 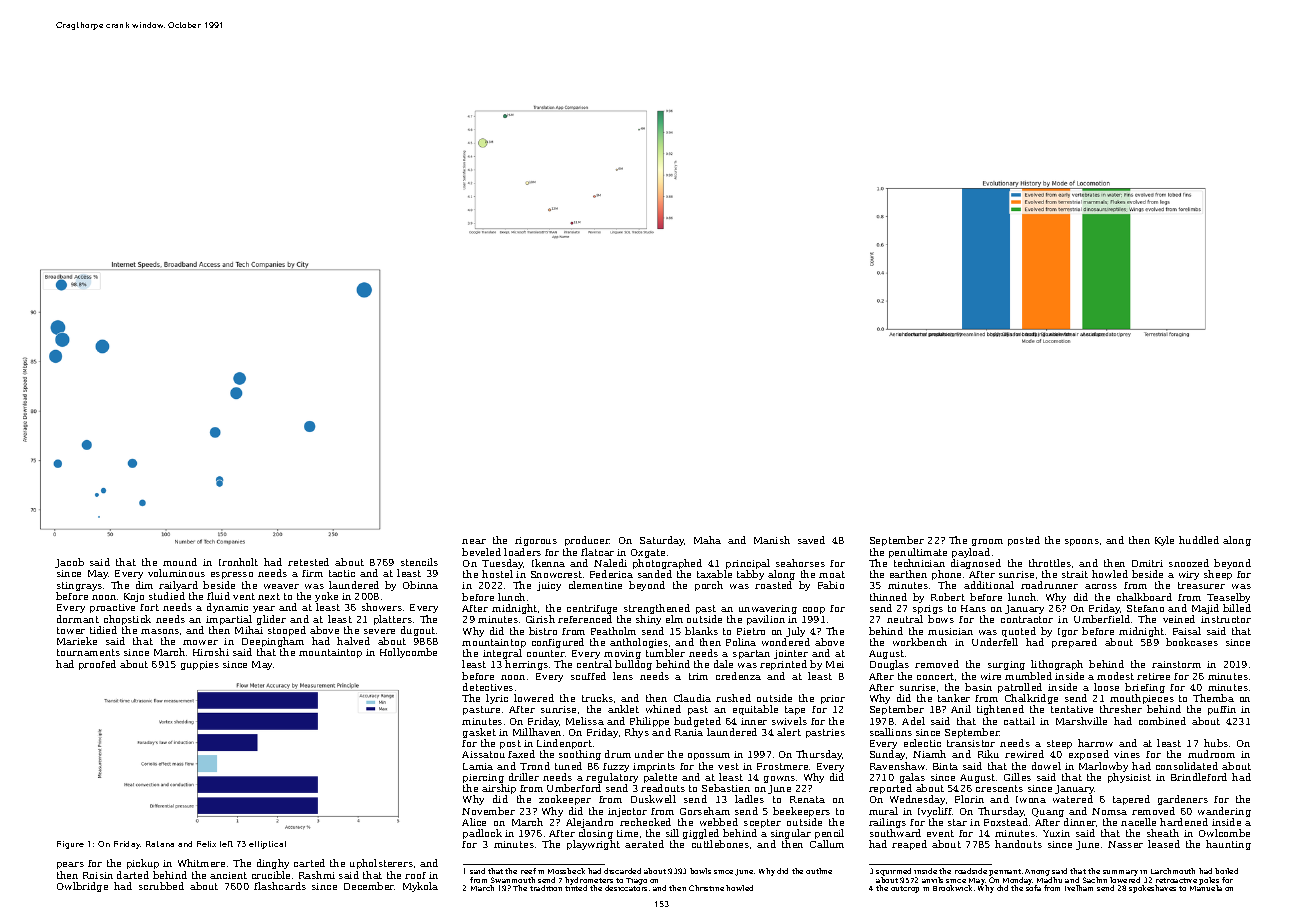 I want to click on outcrop, so click(x=905, y=889).
